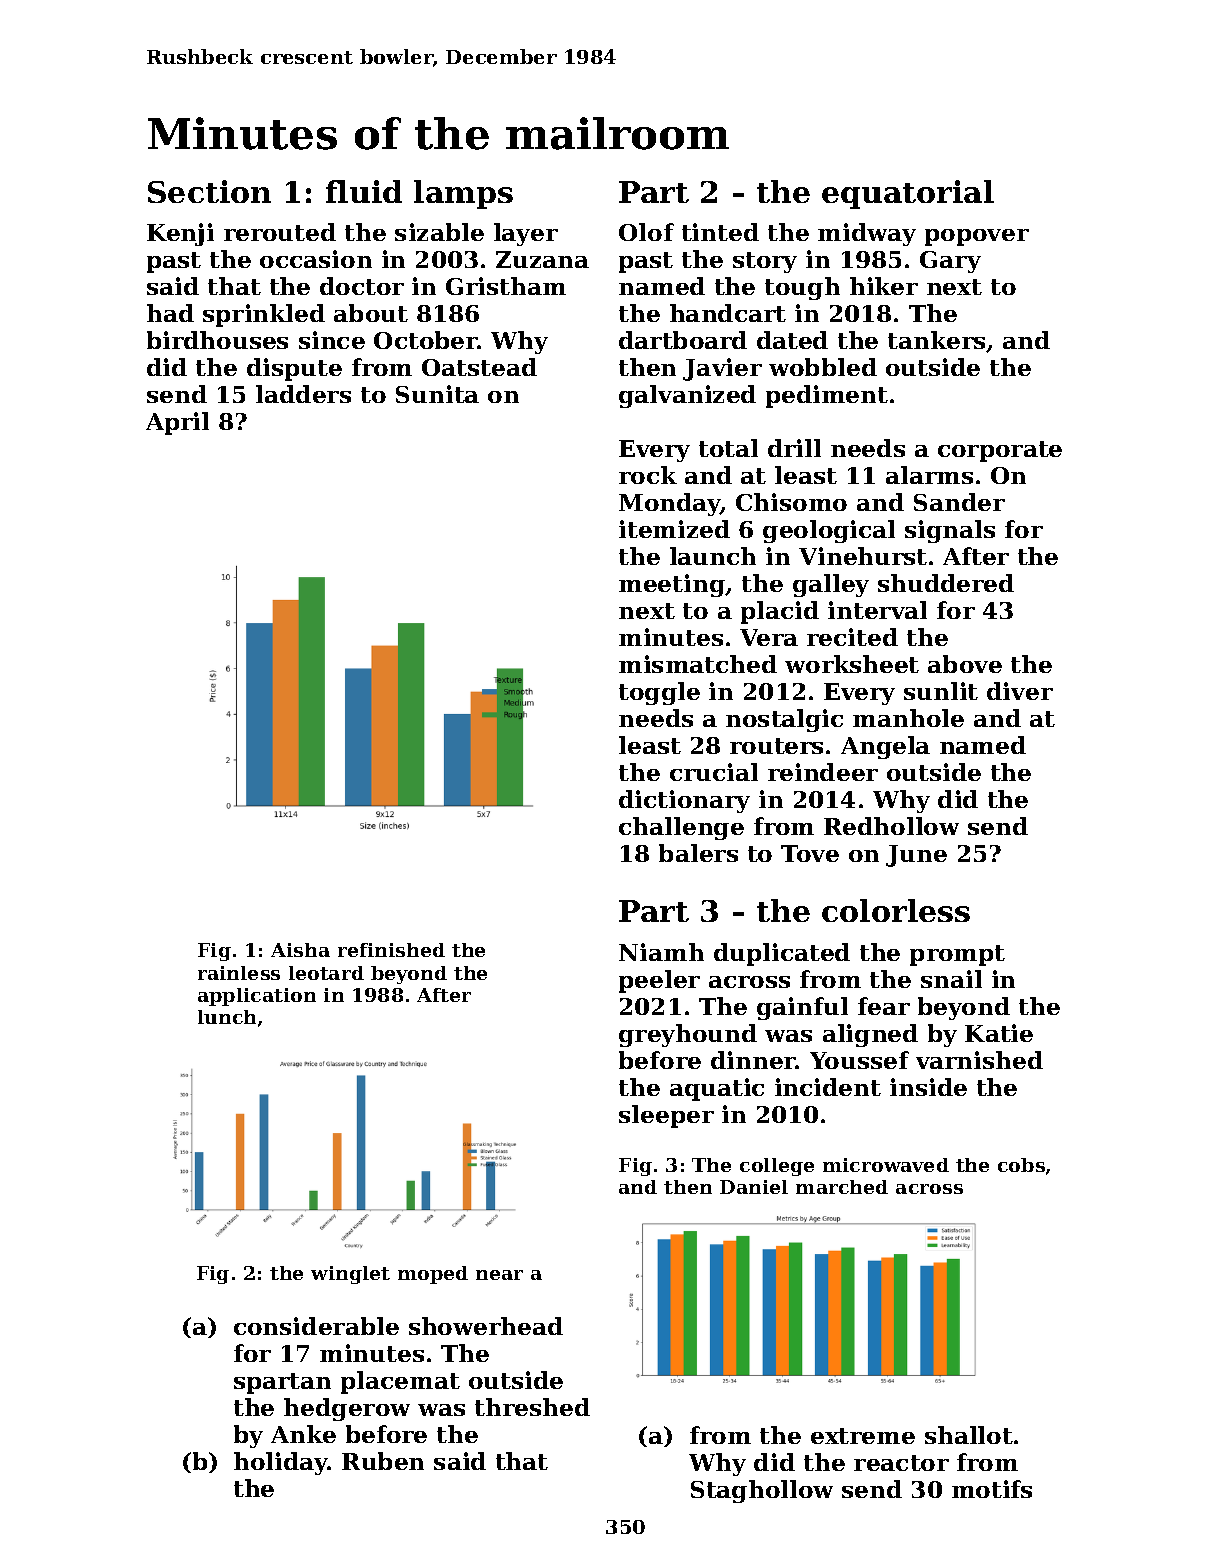 Image resolution: width=1211 pixels, height=1567 pixels. What do you see at coordinates (672, 585) in the image?
I see `meeting` at bounding box center [672, 585].
